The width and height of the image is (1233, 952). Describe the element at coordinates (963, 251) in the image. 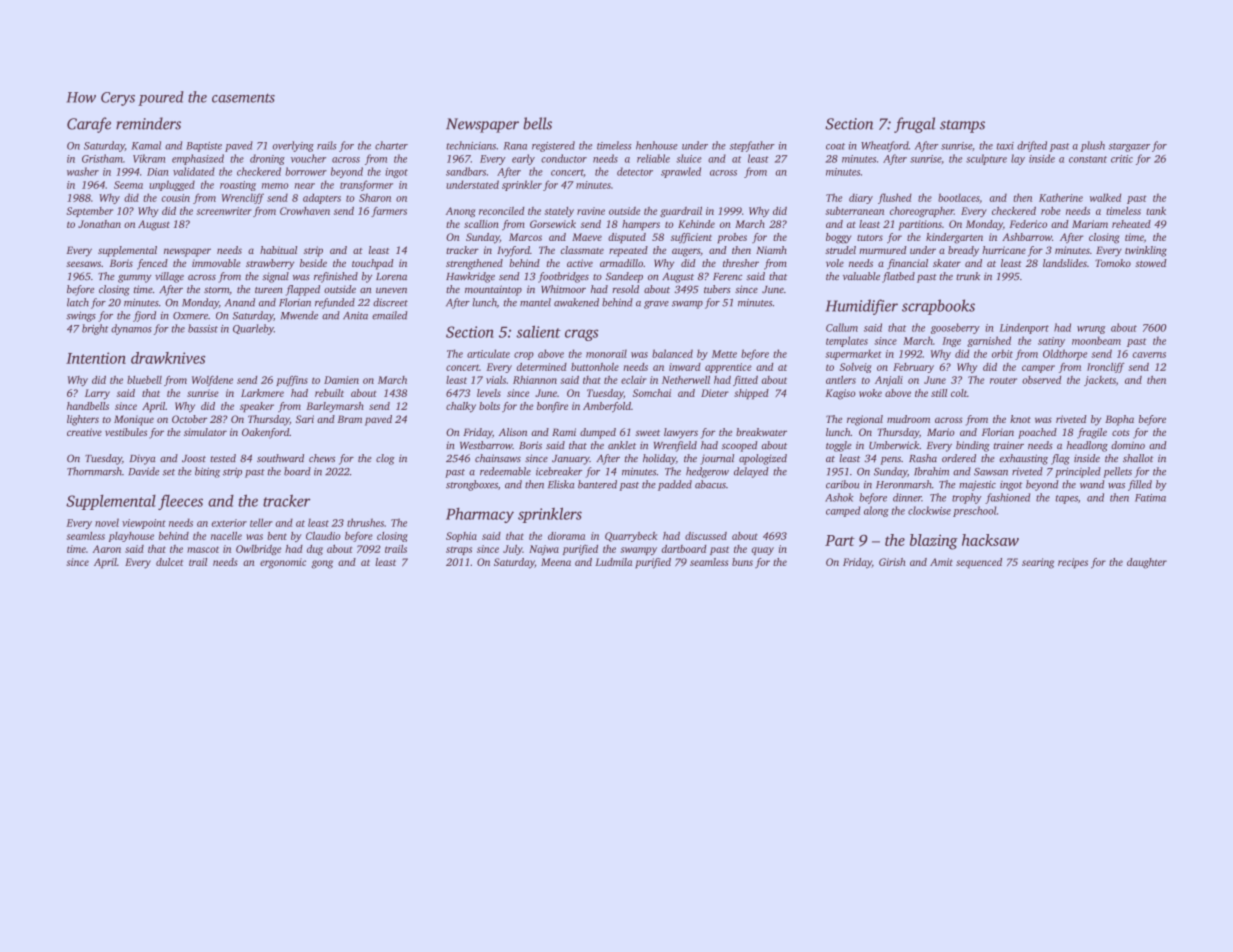

I see `bready` at that location.
